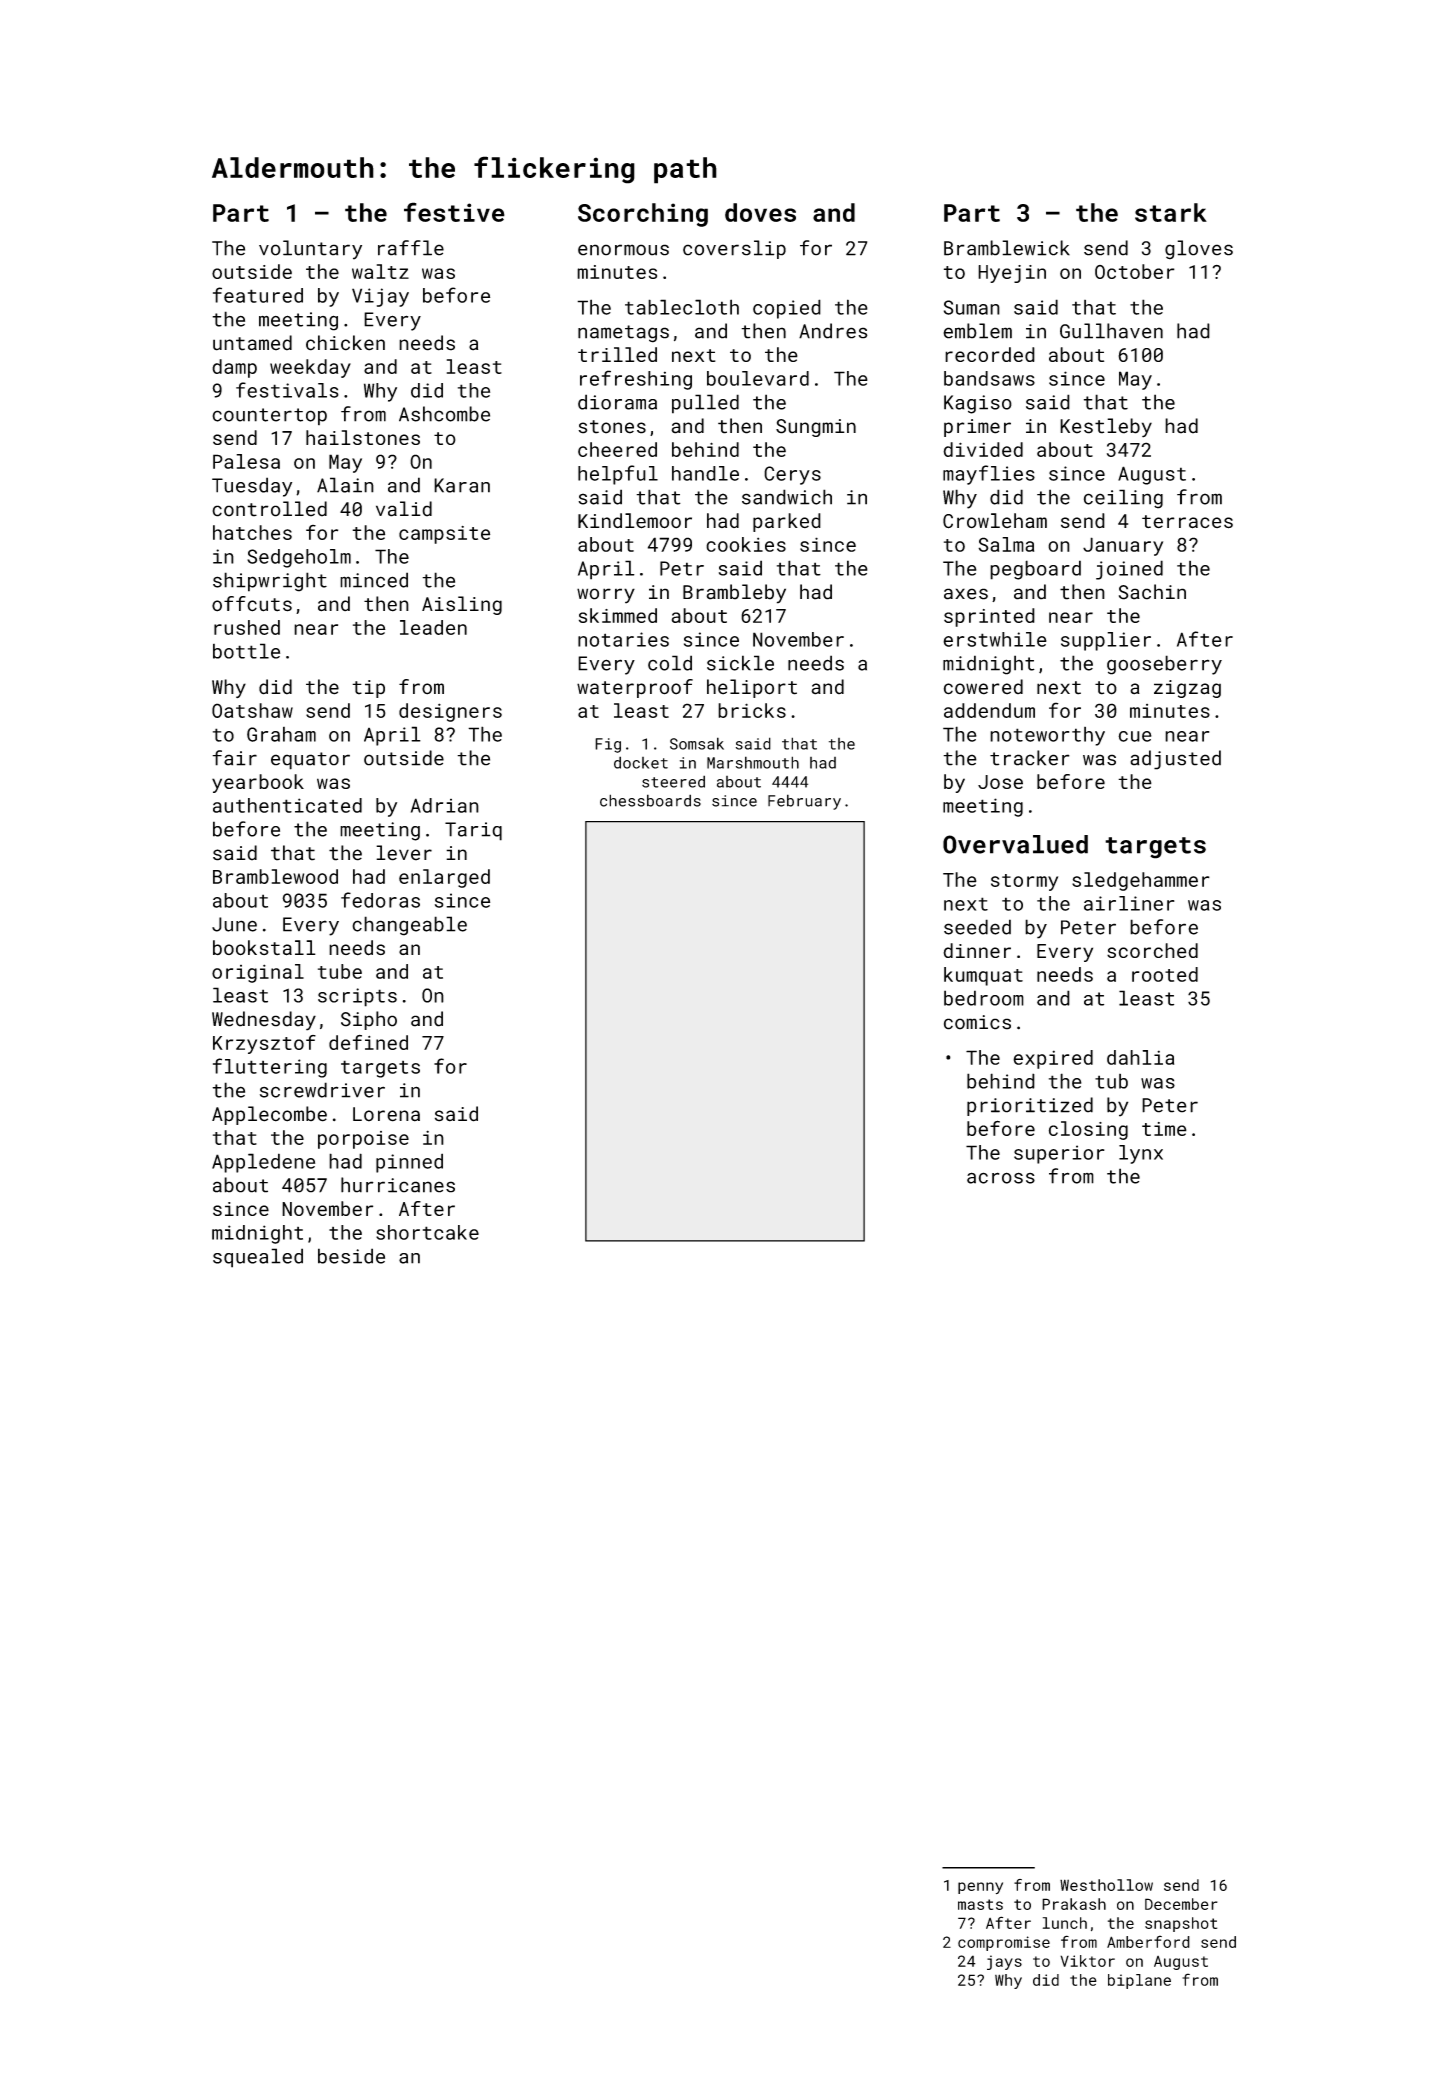  Describe the element at coordinates (1004, 1943) in the document. I see `compromise` at that location.
